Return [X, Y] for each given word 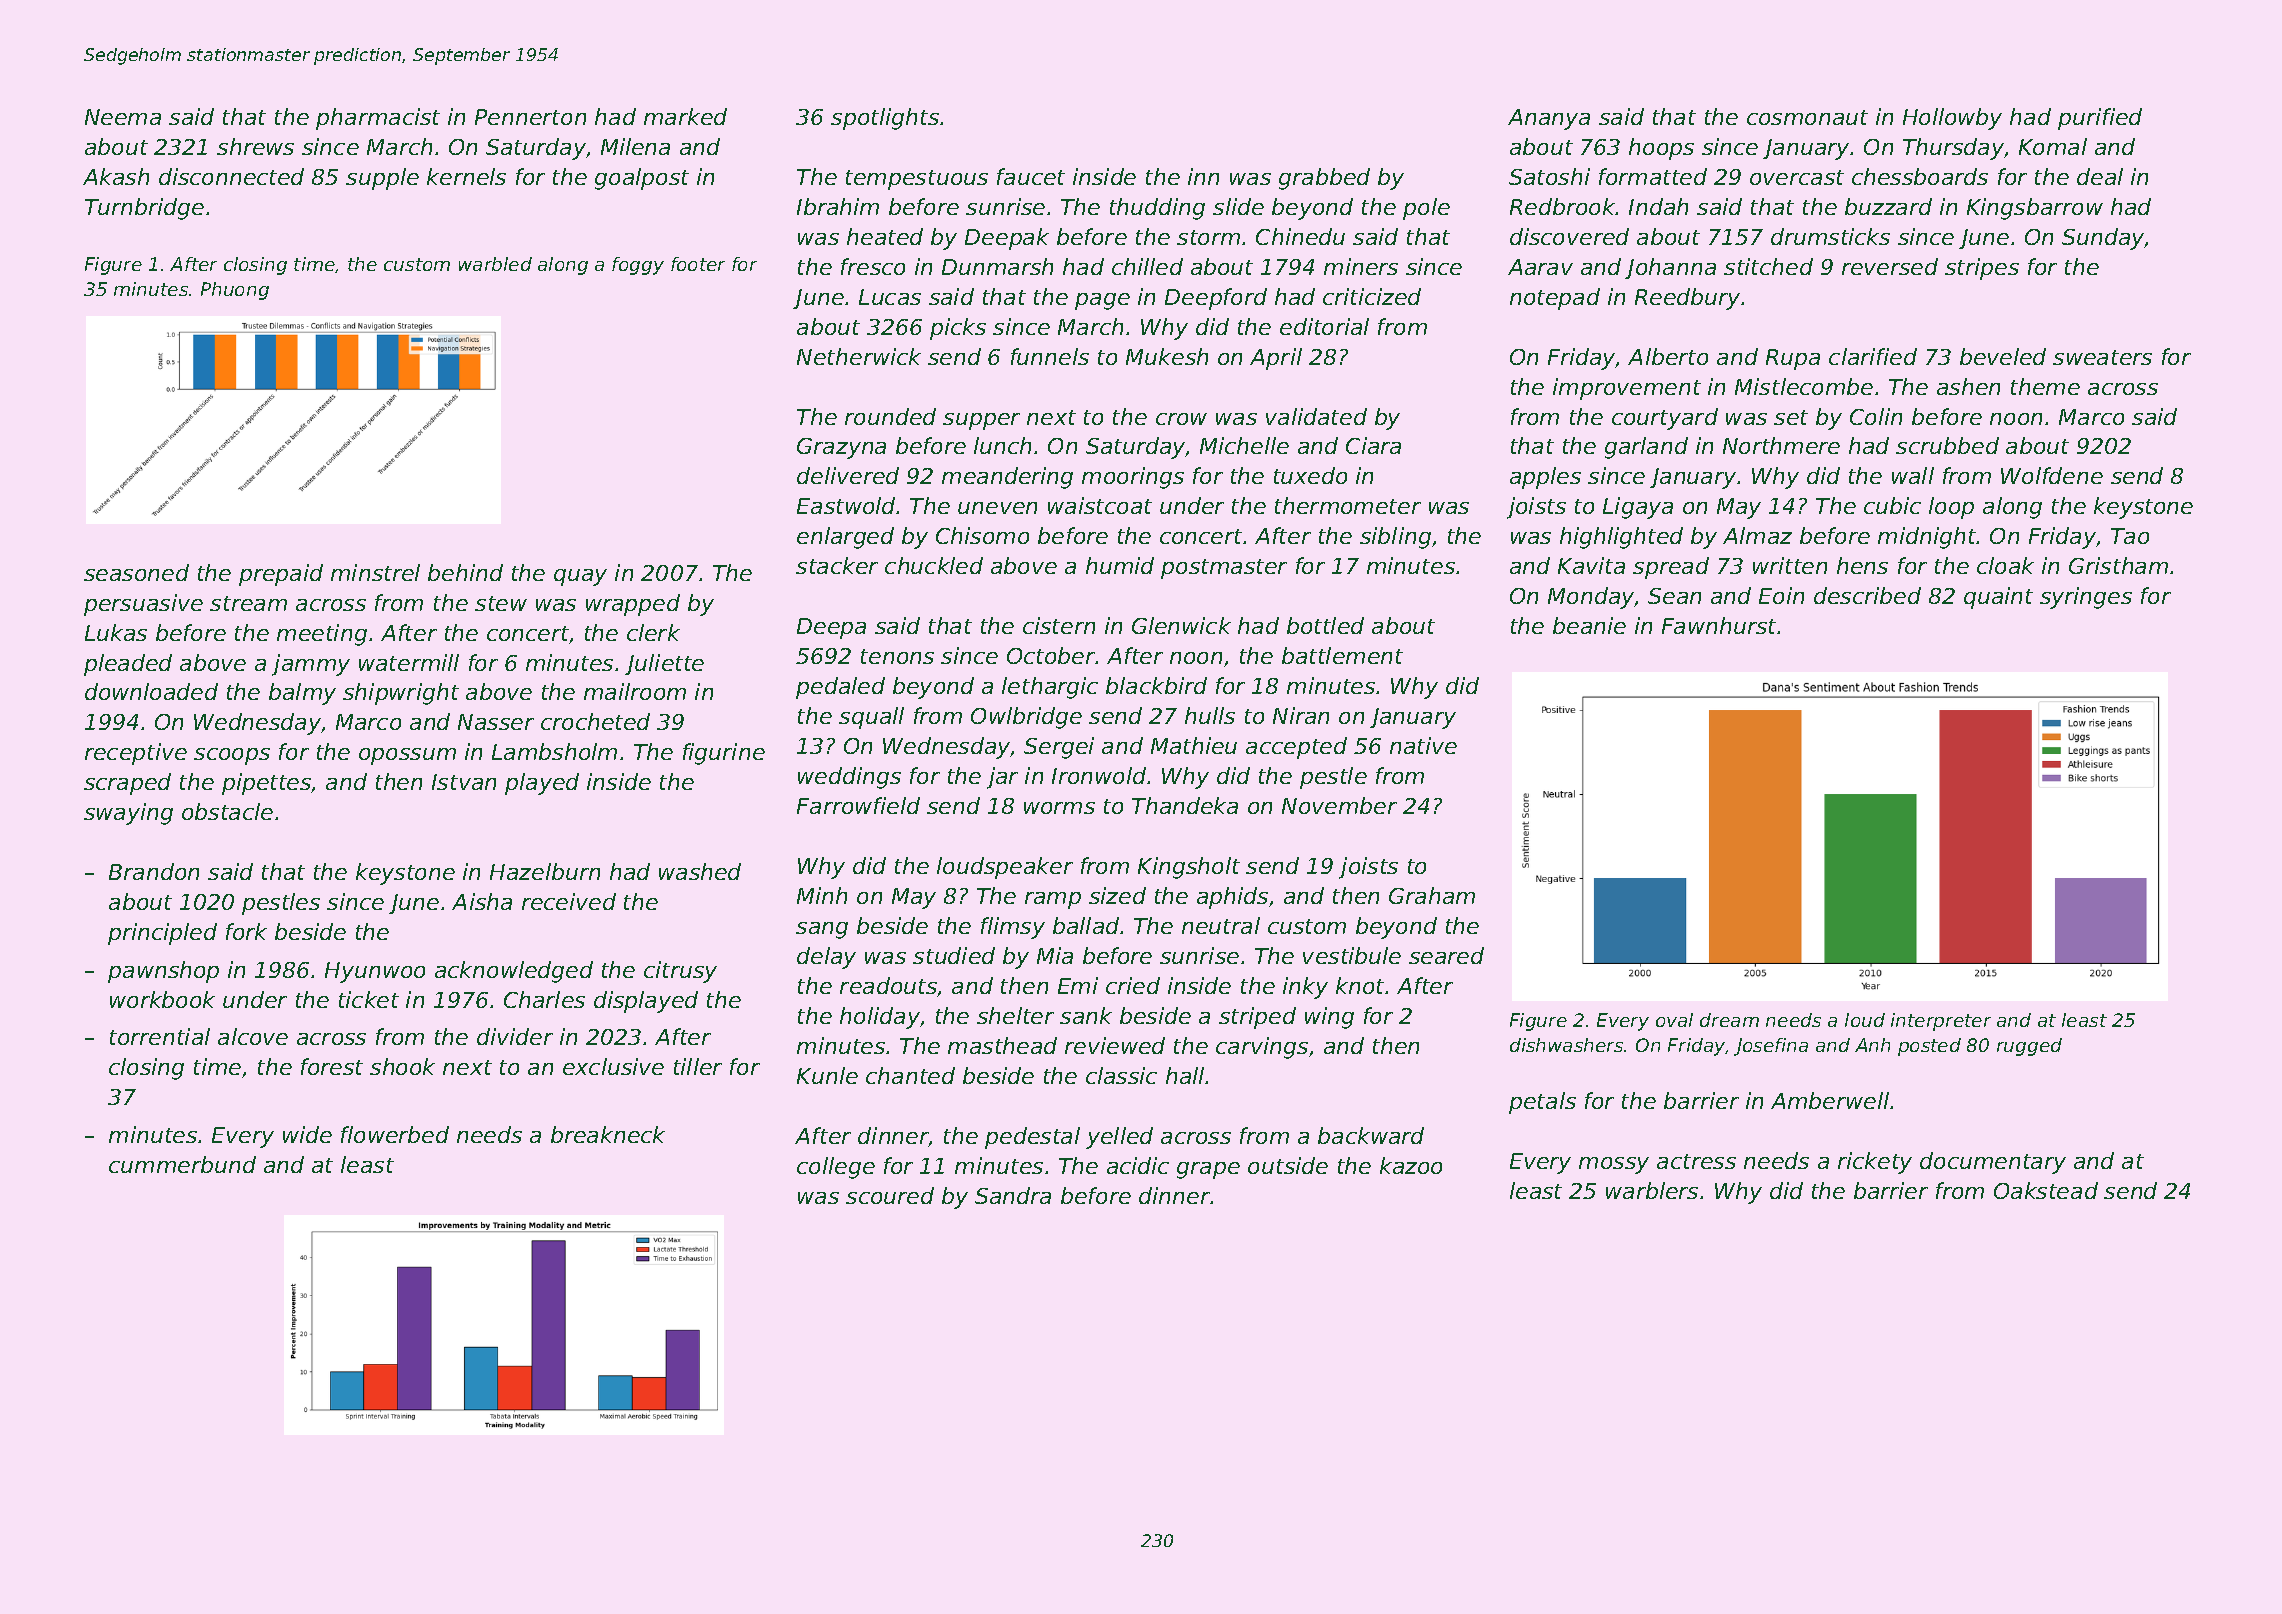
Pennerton [530, 117]
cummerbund [182, 1164]
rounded [890, 416]
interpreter [1941, 1022]
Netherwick [859, 356]
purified [2100, 119]
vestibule [1352, 955]
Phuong [235, 291]
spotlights [885, 119]
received [569, 901]
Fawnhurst [1719, 625]
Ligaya [1638, 508]
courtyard [1665, 419]
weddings [849, 778]
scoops [232, 756]
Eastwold [847, 505]
